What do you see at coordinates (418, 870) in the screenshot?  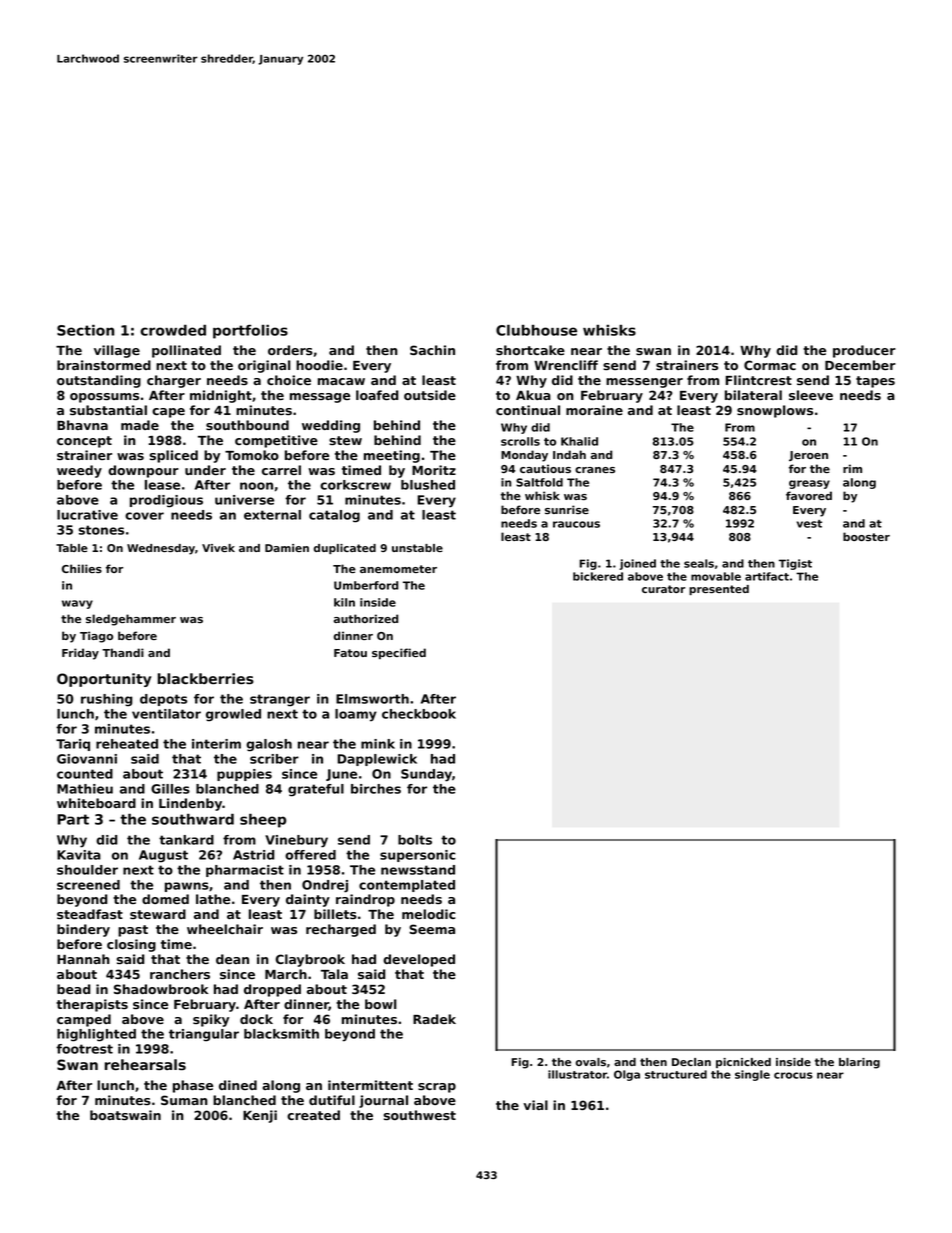 I see `newsstand` at bounding box center [418, 870].
